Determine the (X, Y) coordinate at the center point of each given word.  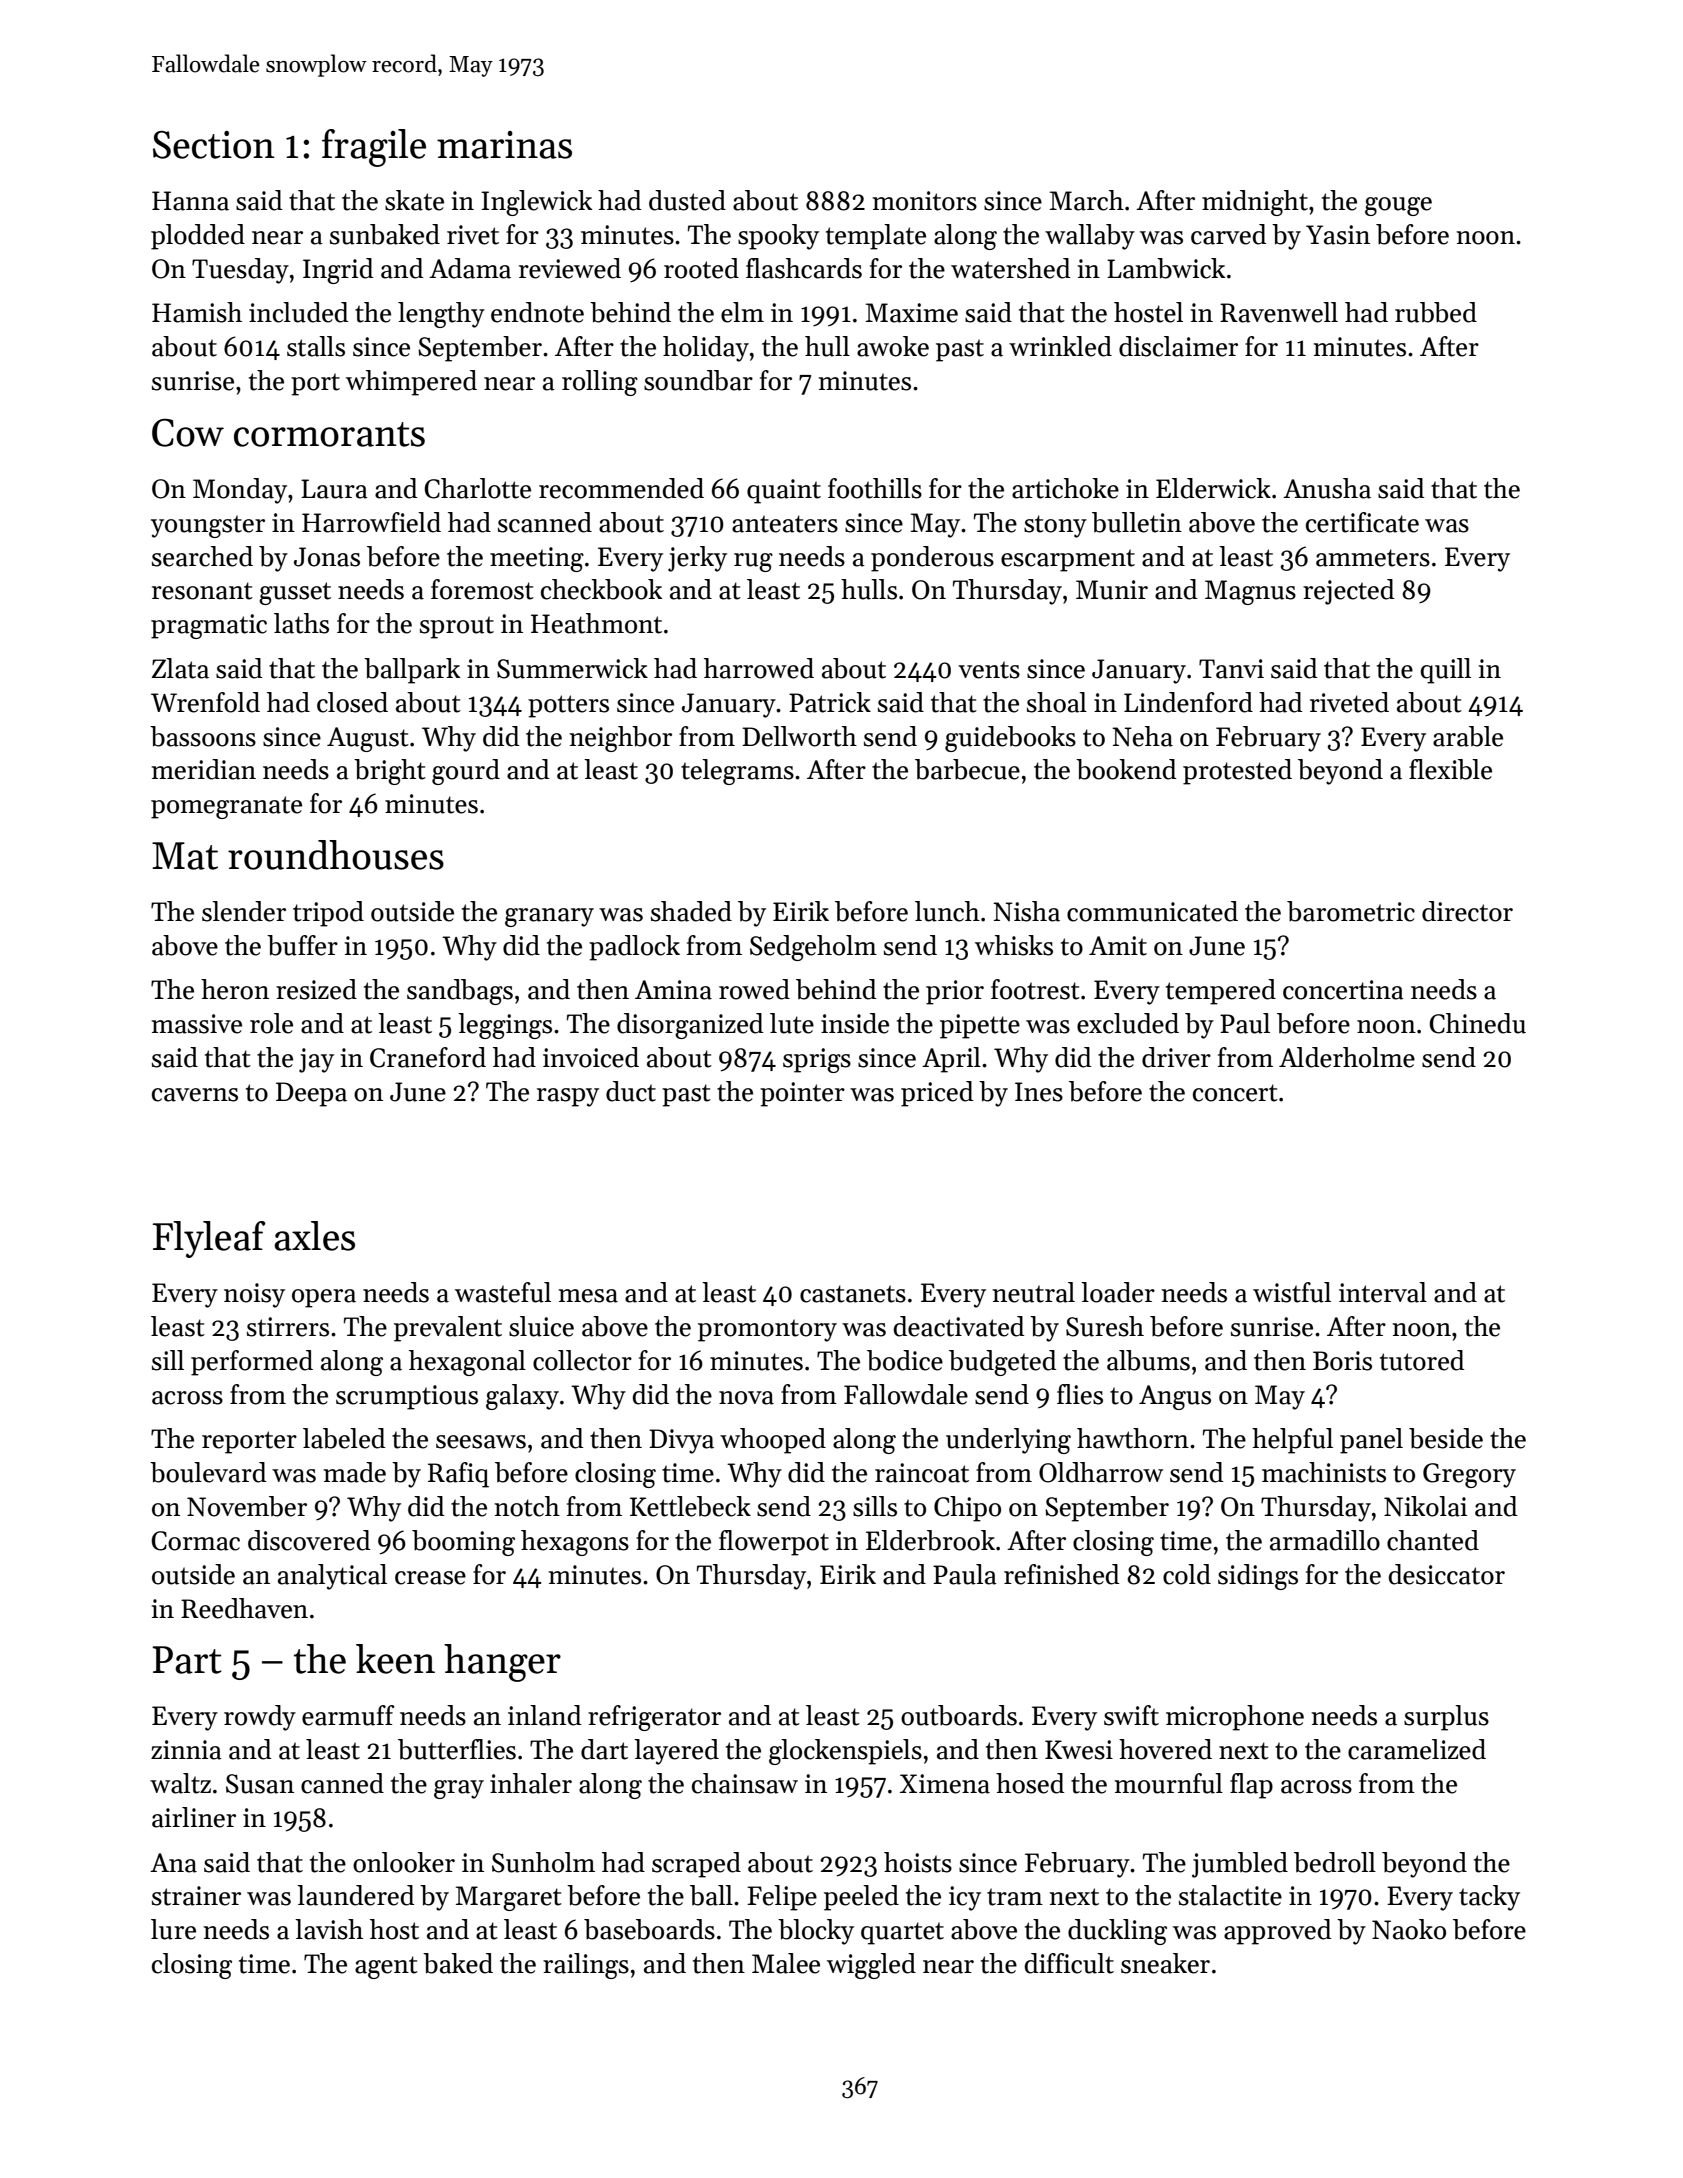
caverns (195, 1095)
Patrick (830, 702)
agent (386, 1967)
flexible (1450, 769)
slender (244, 911)
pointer (802, 1094)
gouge (1398, 206)
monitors (924, 201)
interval (1383, 1292)
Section (214, 145)
